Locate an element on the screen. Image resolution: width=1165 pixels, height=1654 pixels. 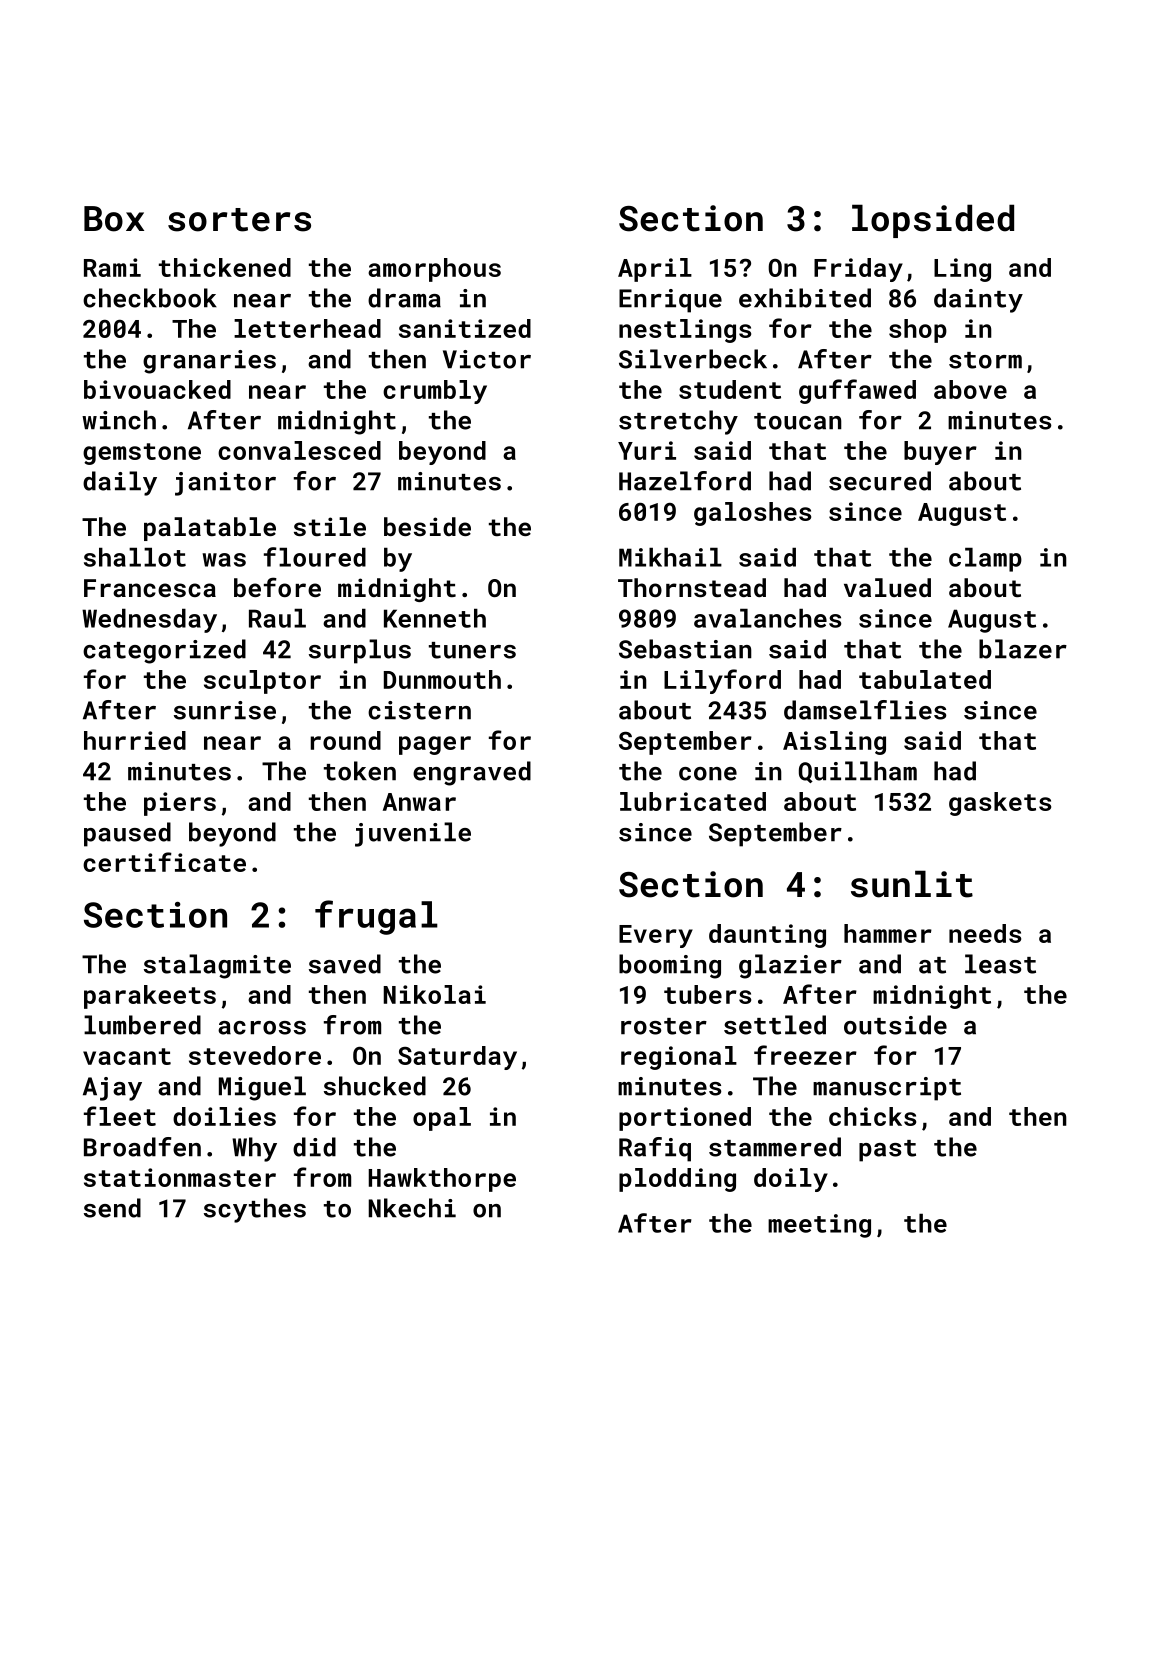
galoshes is located at coordinates (752, 514).
